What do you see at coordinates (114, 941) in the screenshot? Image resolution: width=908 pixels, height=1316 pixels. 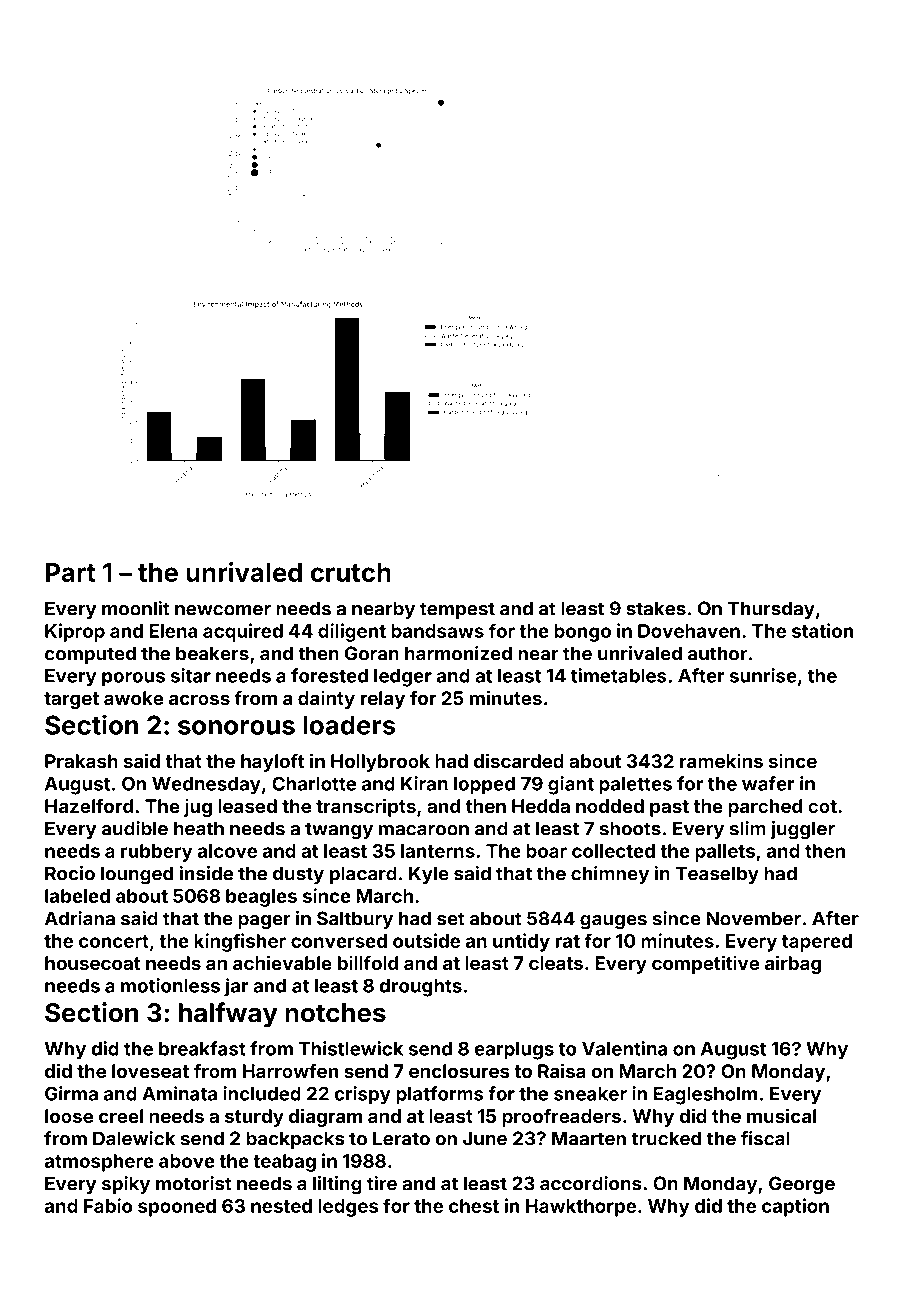 I see `concert` at bounding box center [114, 941].
